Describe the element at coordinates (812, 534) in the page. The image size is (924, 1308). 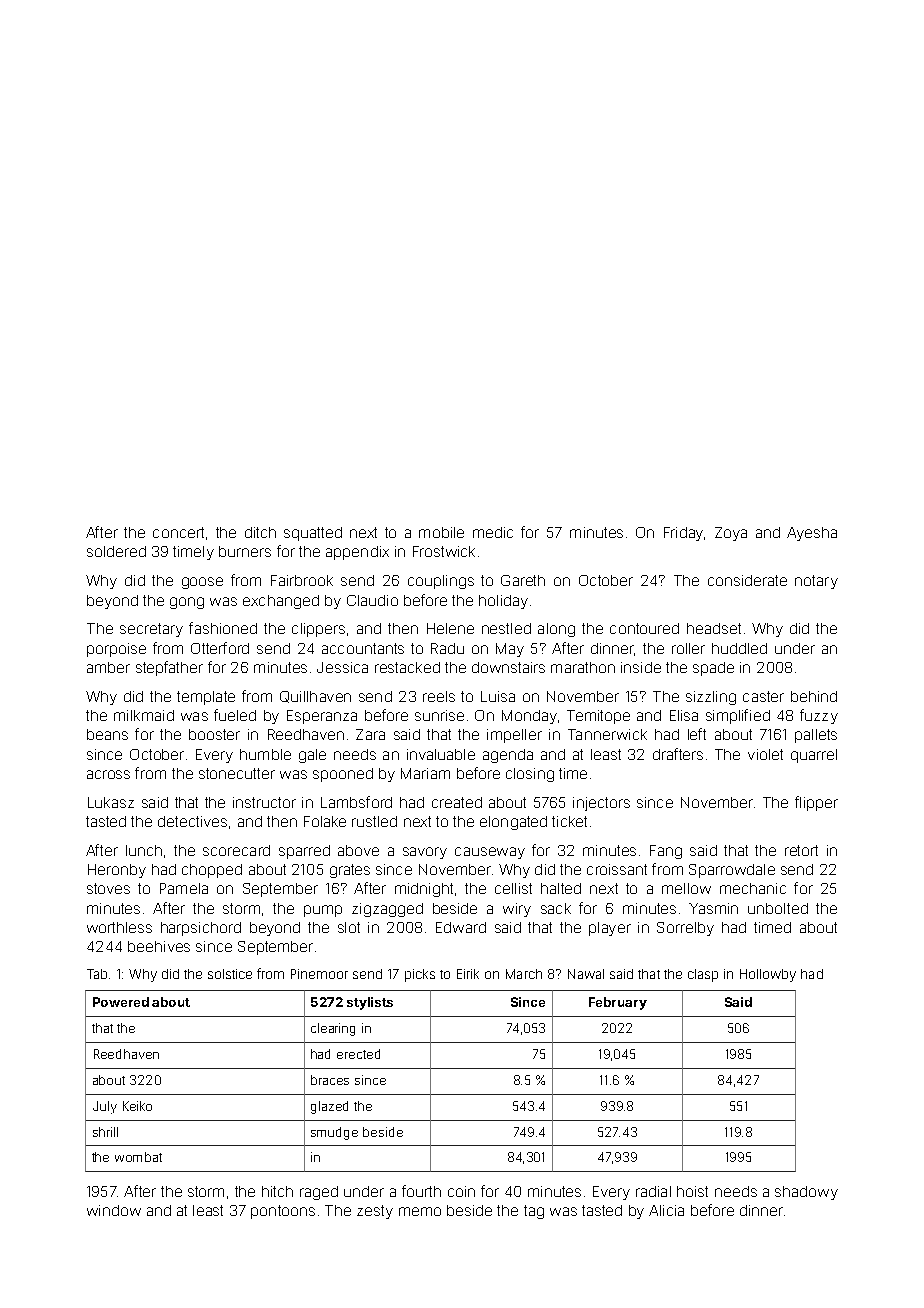
I see `Ayesha` at that location.
